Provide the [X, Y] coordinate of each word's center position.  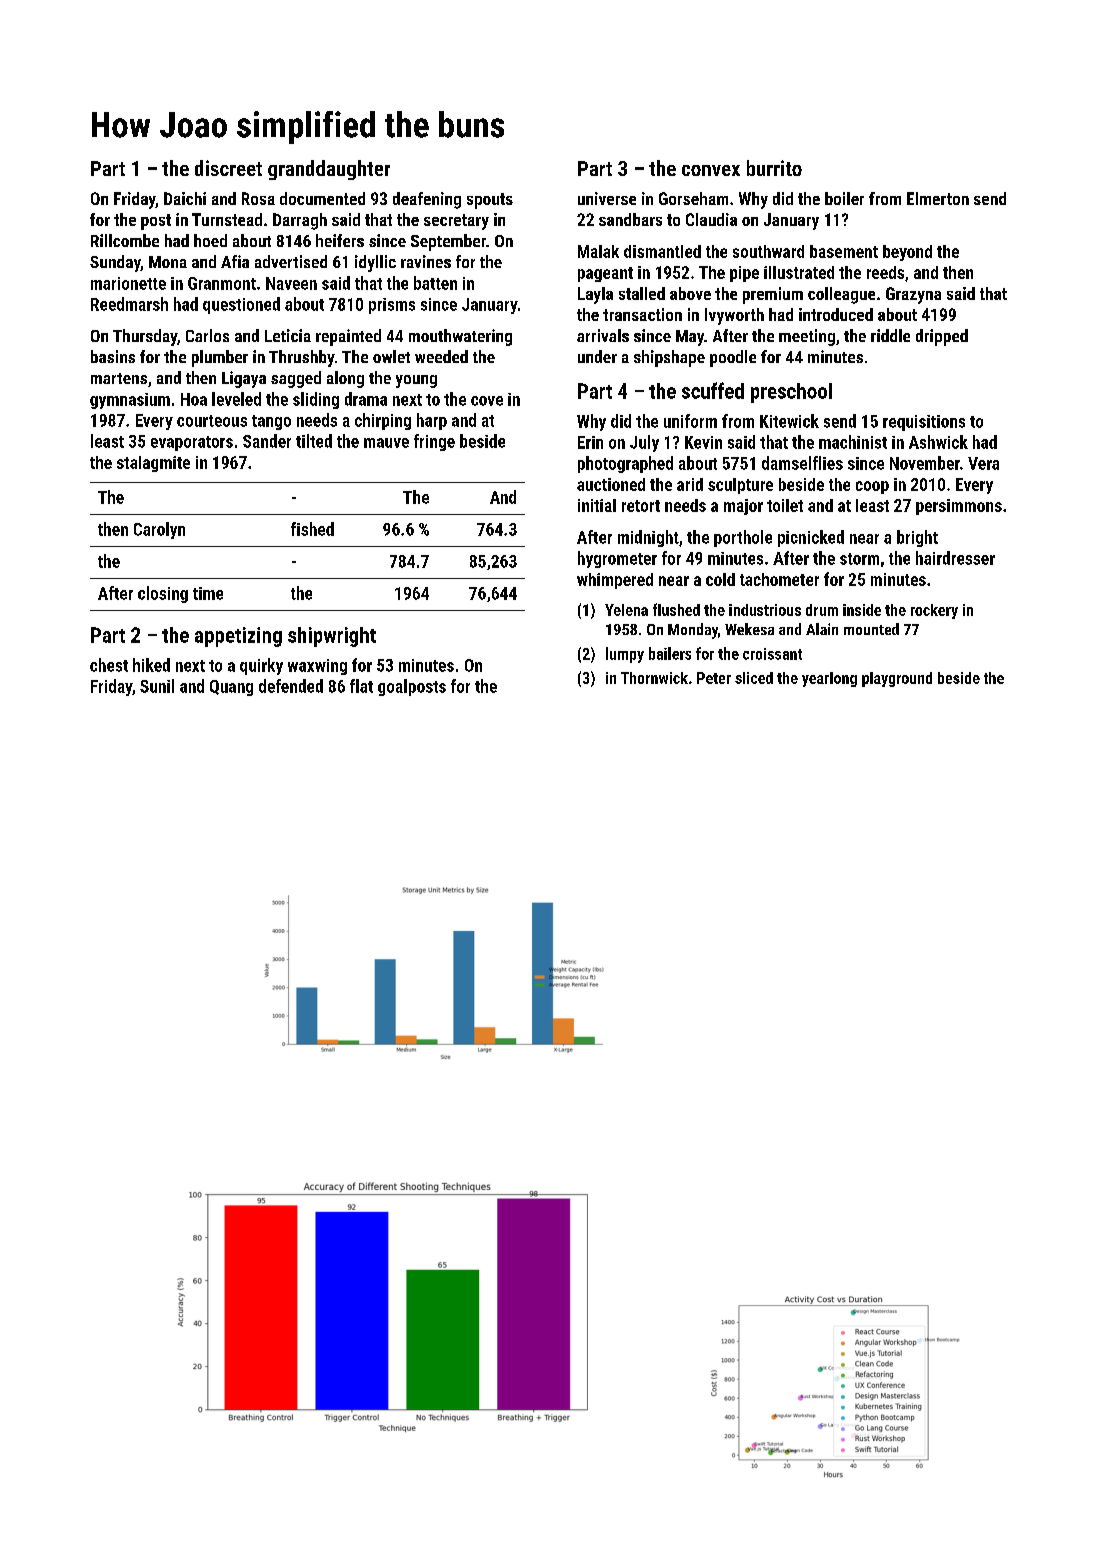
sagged [296, 379]
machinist [853, 442]
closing [163, 594]
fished [312, 529]
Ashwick [938, 442]
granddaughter [329, 170]
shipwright [332, 637]
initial [597, 505]
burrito [774, 168]
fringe [434, 442]
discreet [228, 168]
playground [897, 679]
